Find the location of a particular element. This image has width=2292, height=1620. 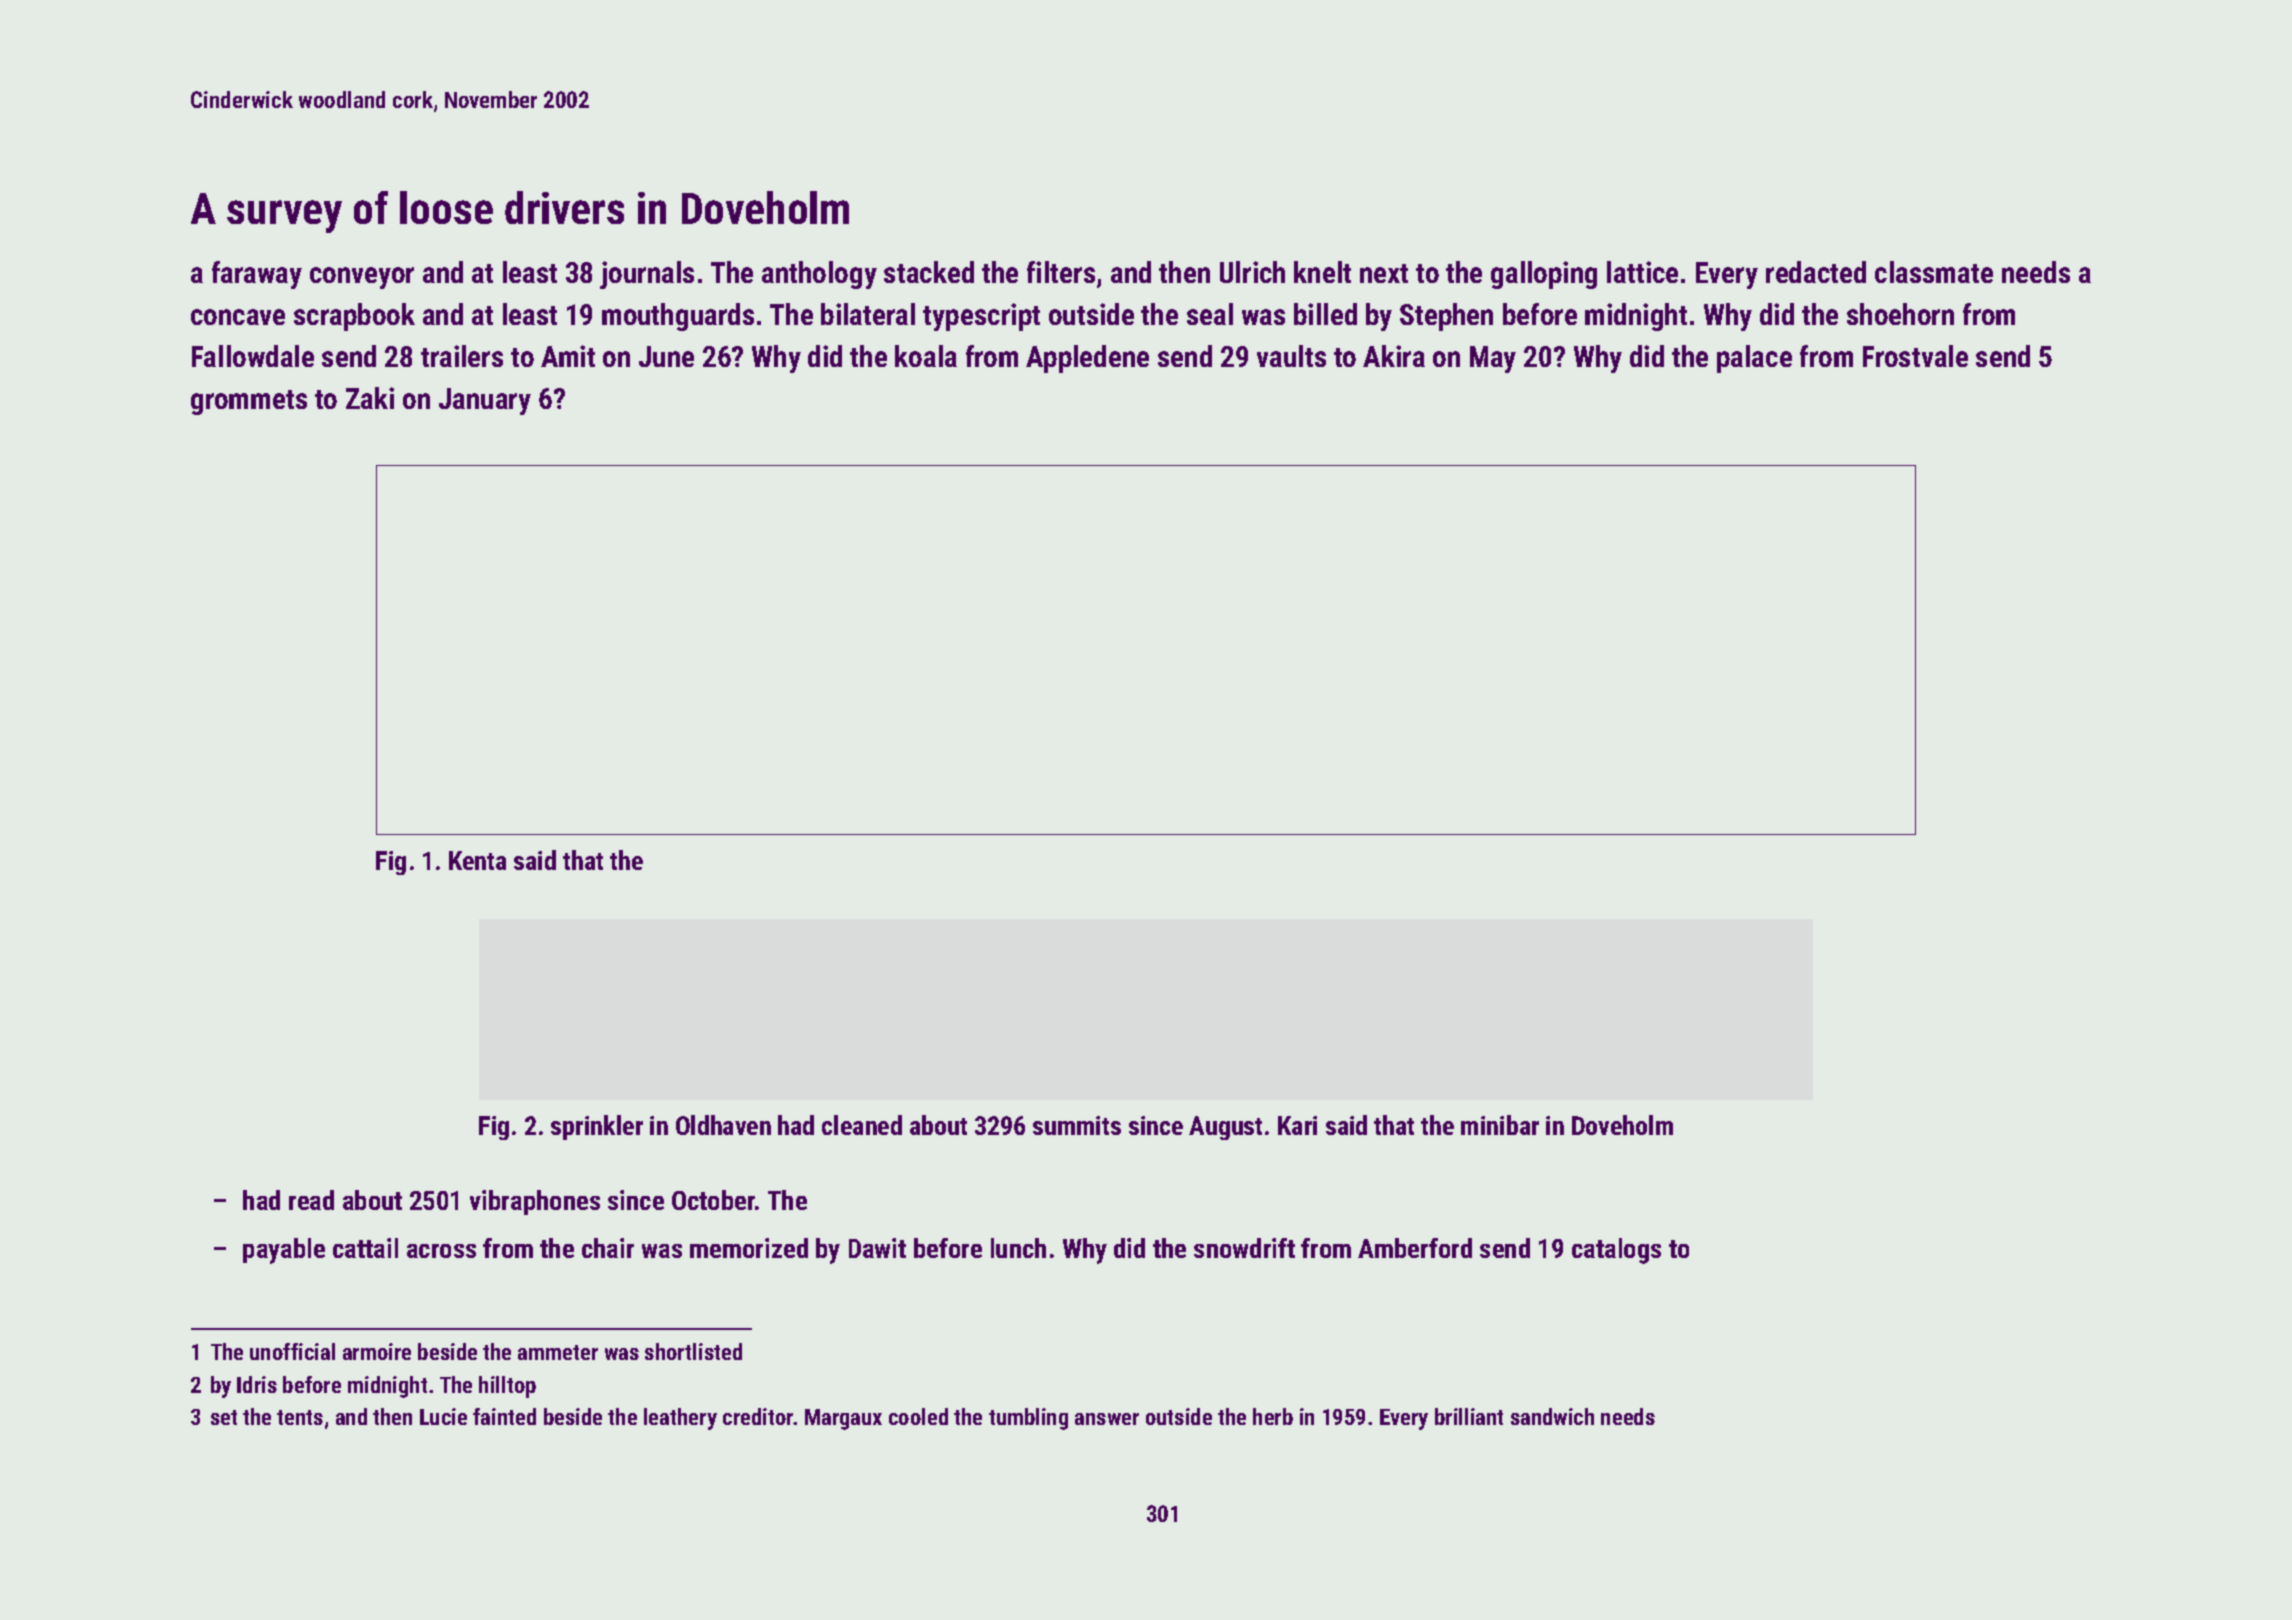

minibar is located at coordinates (1500, 1125).
